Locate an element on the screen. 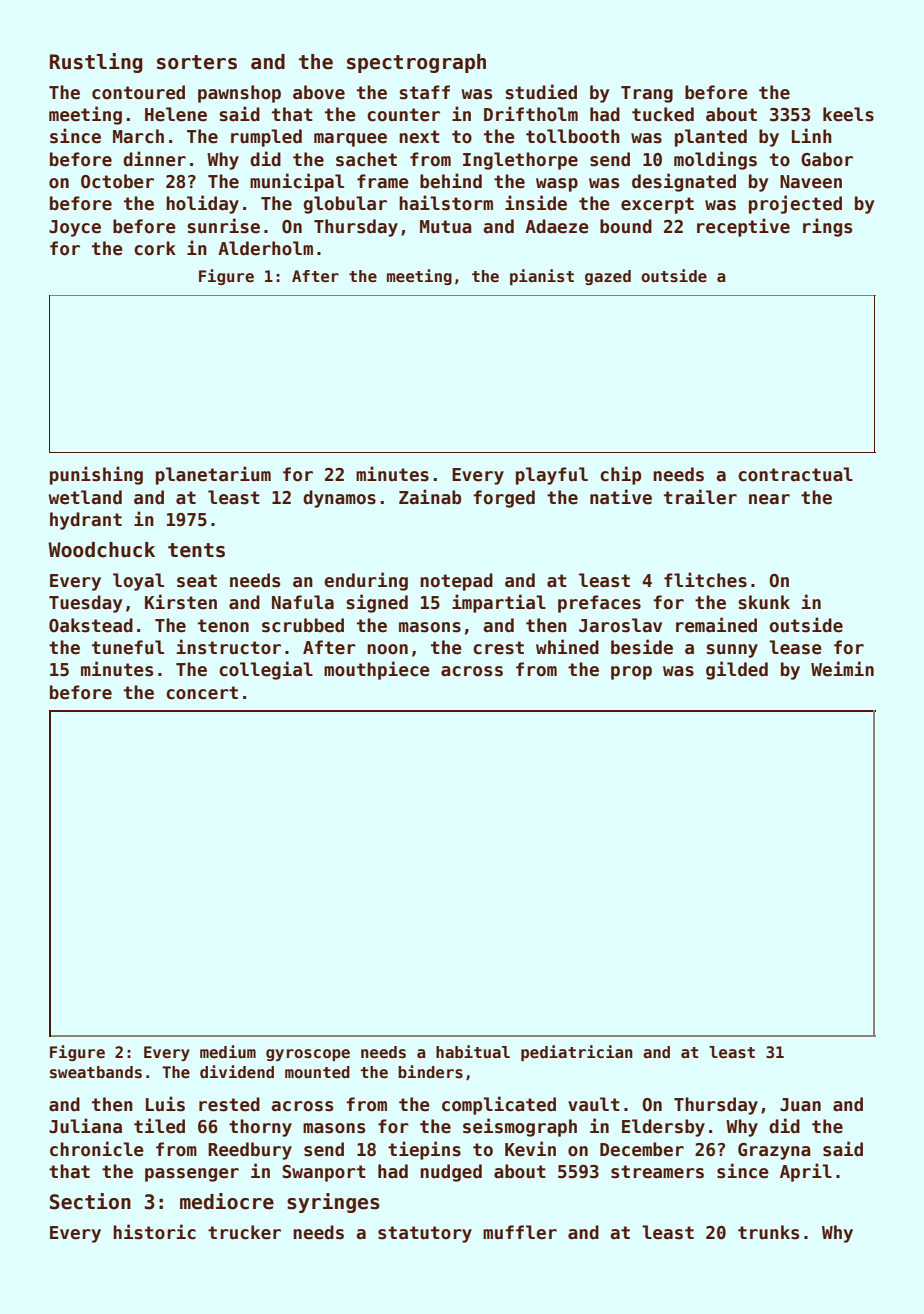  Juan is located at coordinates (800, 1105).
